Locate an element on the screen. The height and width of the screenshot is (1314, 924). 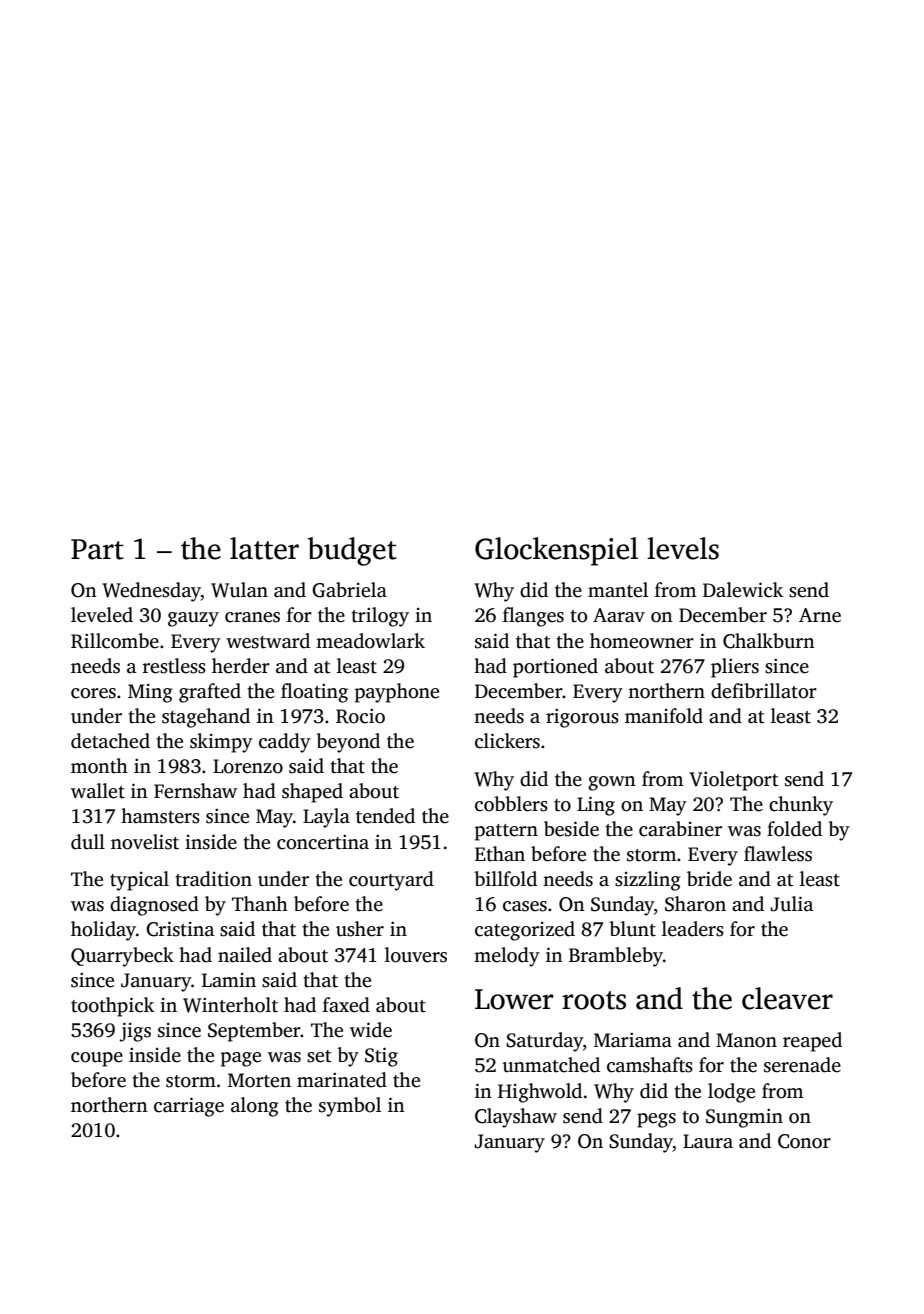
pegs is located at coordinates (656, 1120).
